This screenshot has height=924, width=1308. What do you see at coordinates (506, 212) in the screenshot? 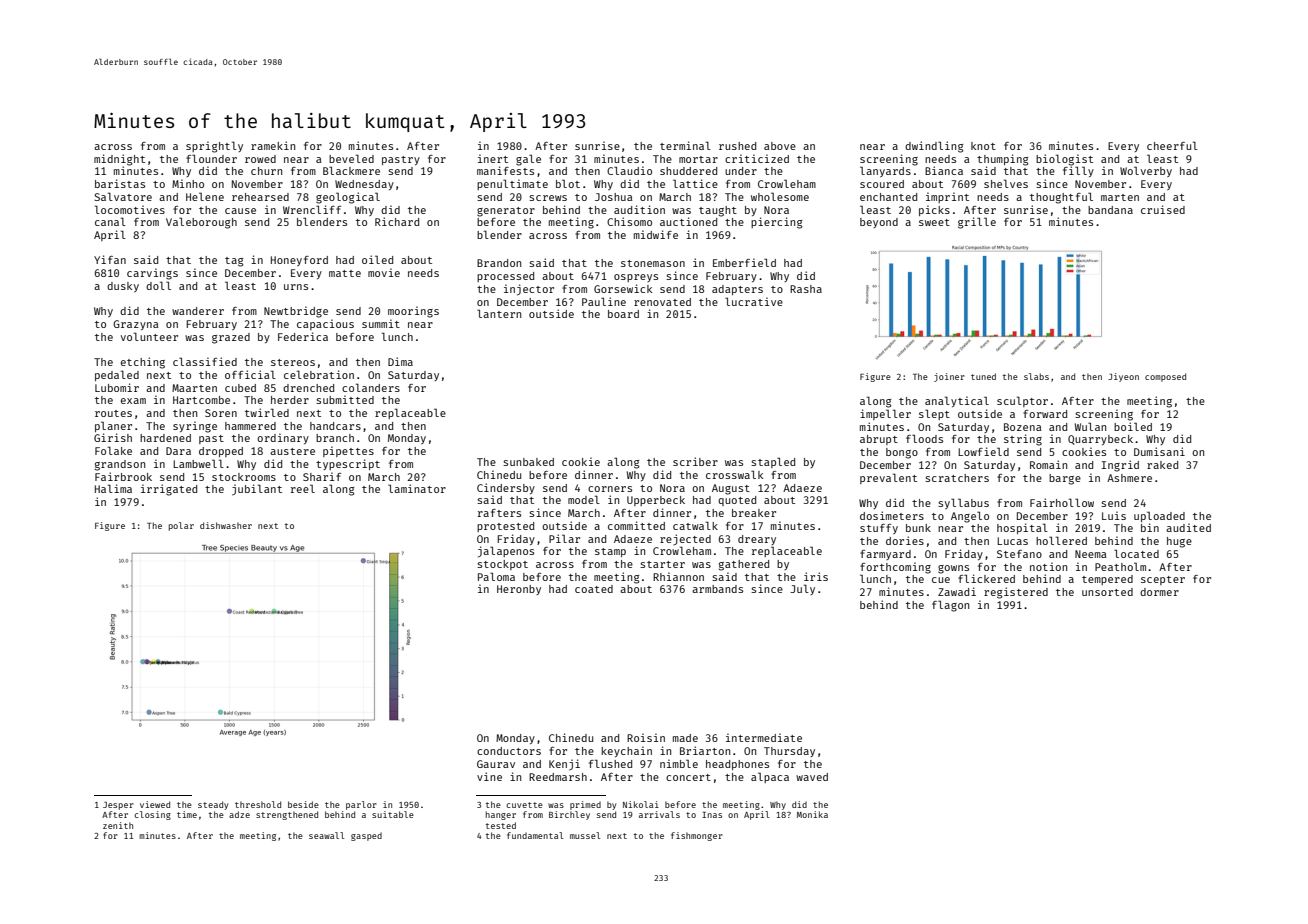
I see `generator` at bounding box center [506, 212].
